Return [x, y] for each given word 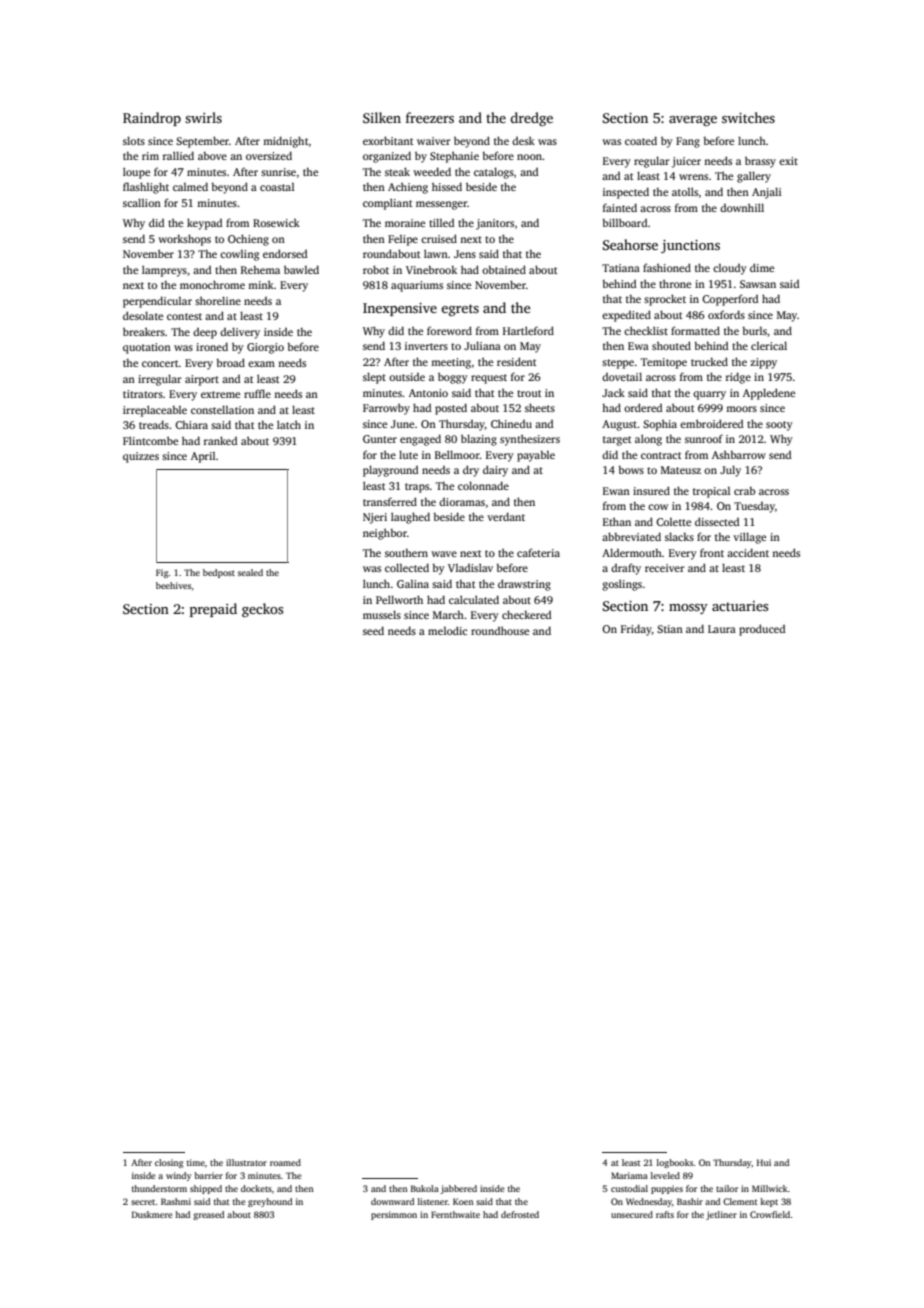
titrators [143, 394]
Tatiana [621, 268]
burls [754, 331]
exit [788, 161]
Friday [636, 630]
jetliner [721, 1215]
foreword [449, 330]
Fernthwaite [455, 1214]
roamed [285, 1162]
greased [208, 1215]
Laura [722, 629]
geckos [262, 610]
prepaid [213, 610]
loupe [136, 173]
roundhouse [500, 630]
